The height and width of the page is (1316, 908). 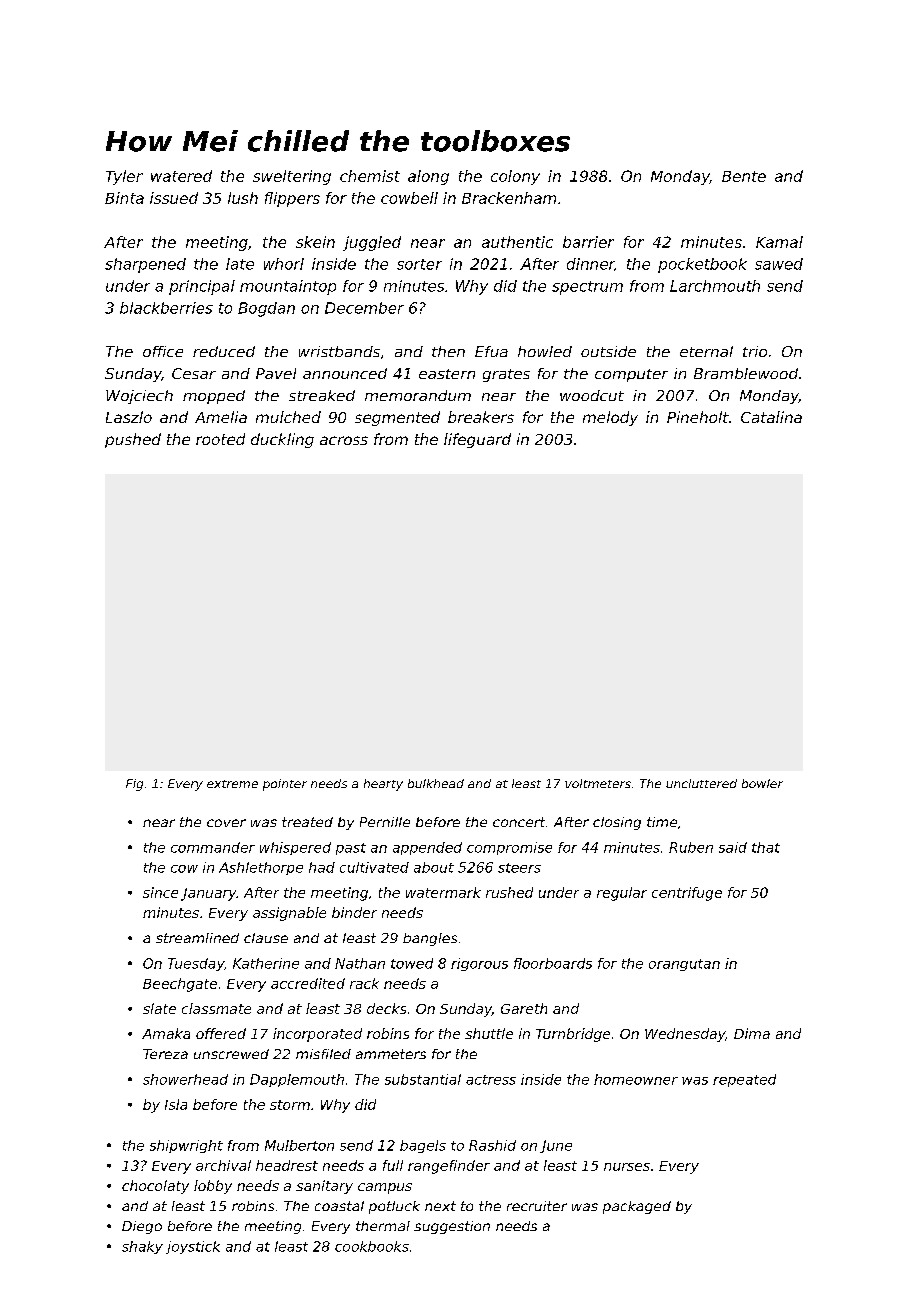 I want to click on Pineholt, so click(x=698, y=417).
